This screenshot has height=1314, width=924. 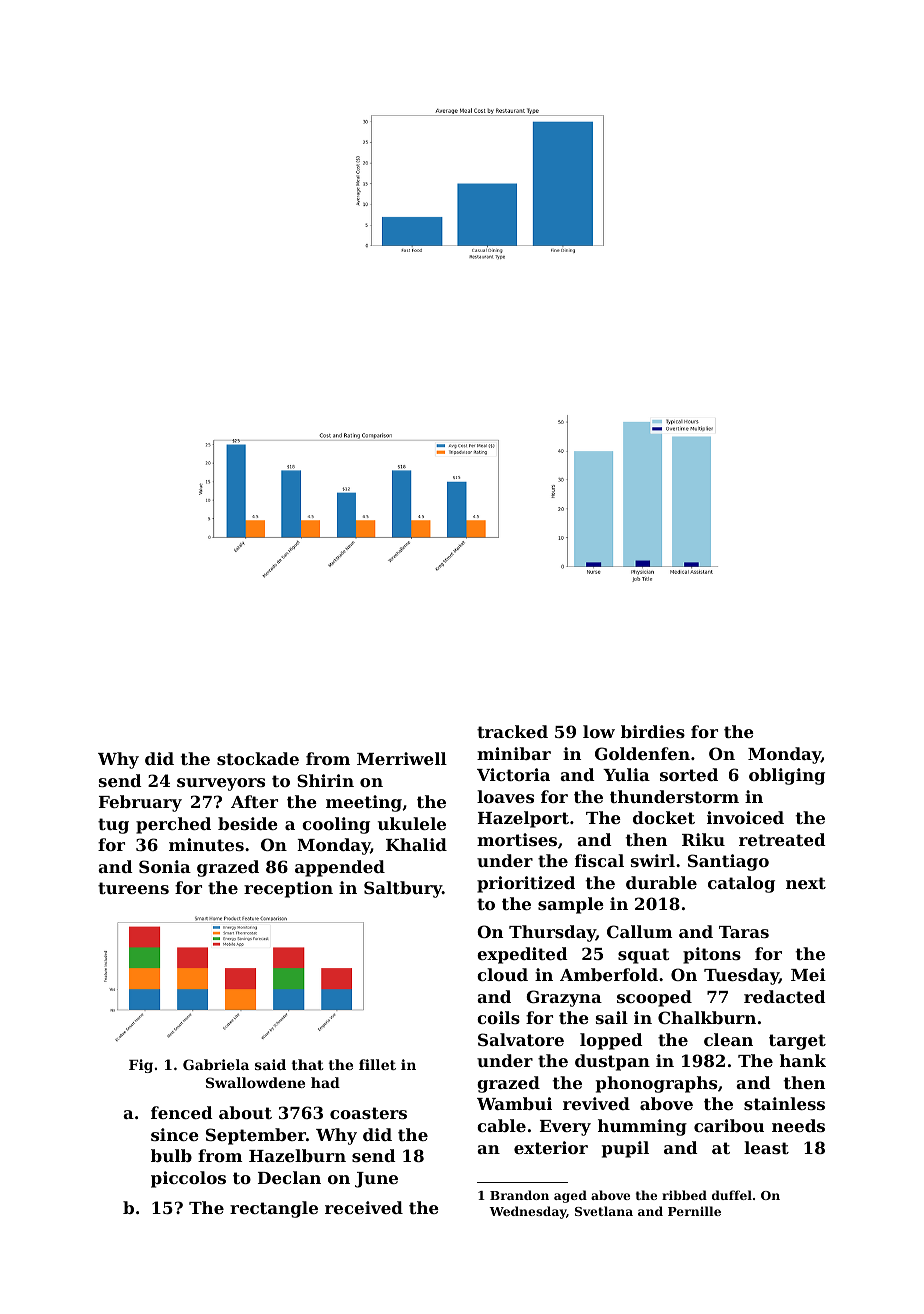 What do you see at coordinates (787, 776) in the screenshot?
I see `obliging` at bounding box center [787, 776].
